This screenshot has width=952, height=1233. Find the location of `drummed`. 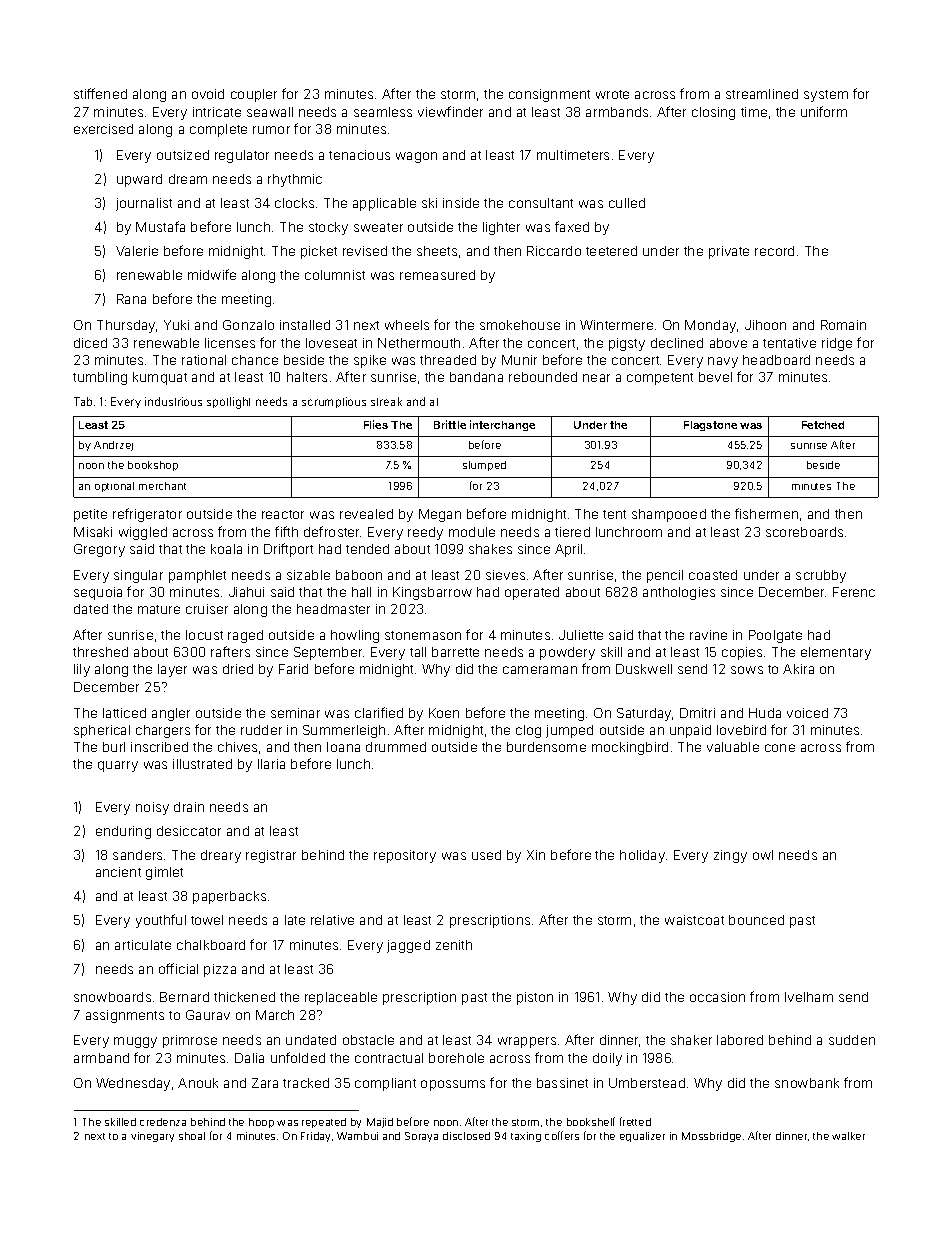

drummed is located at coordinates (396, 747).
